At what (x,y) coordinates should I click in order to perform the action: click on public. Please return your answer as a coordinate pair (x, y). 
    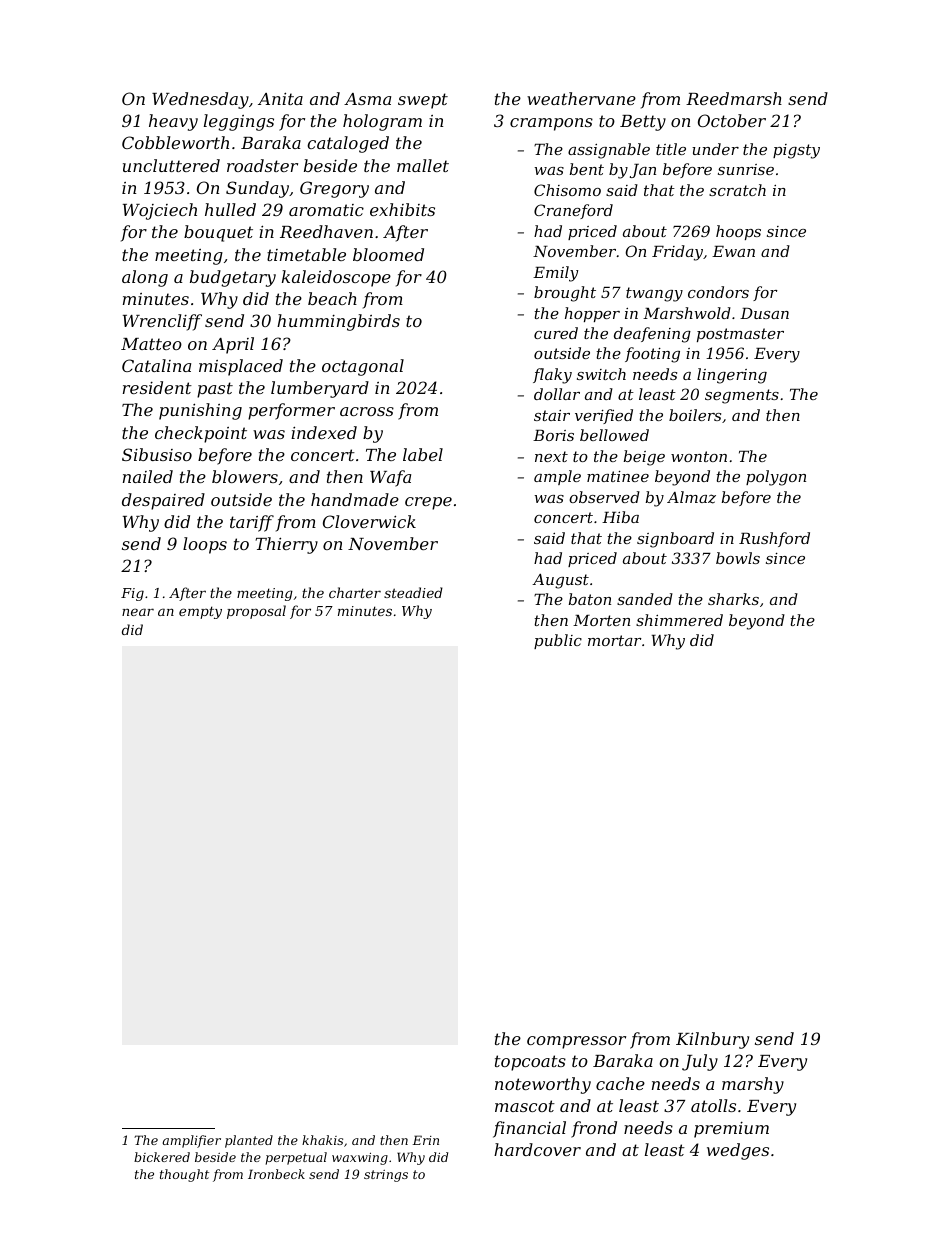
    Looking at the image, I should click on (558, 641).
